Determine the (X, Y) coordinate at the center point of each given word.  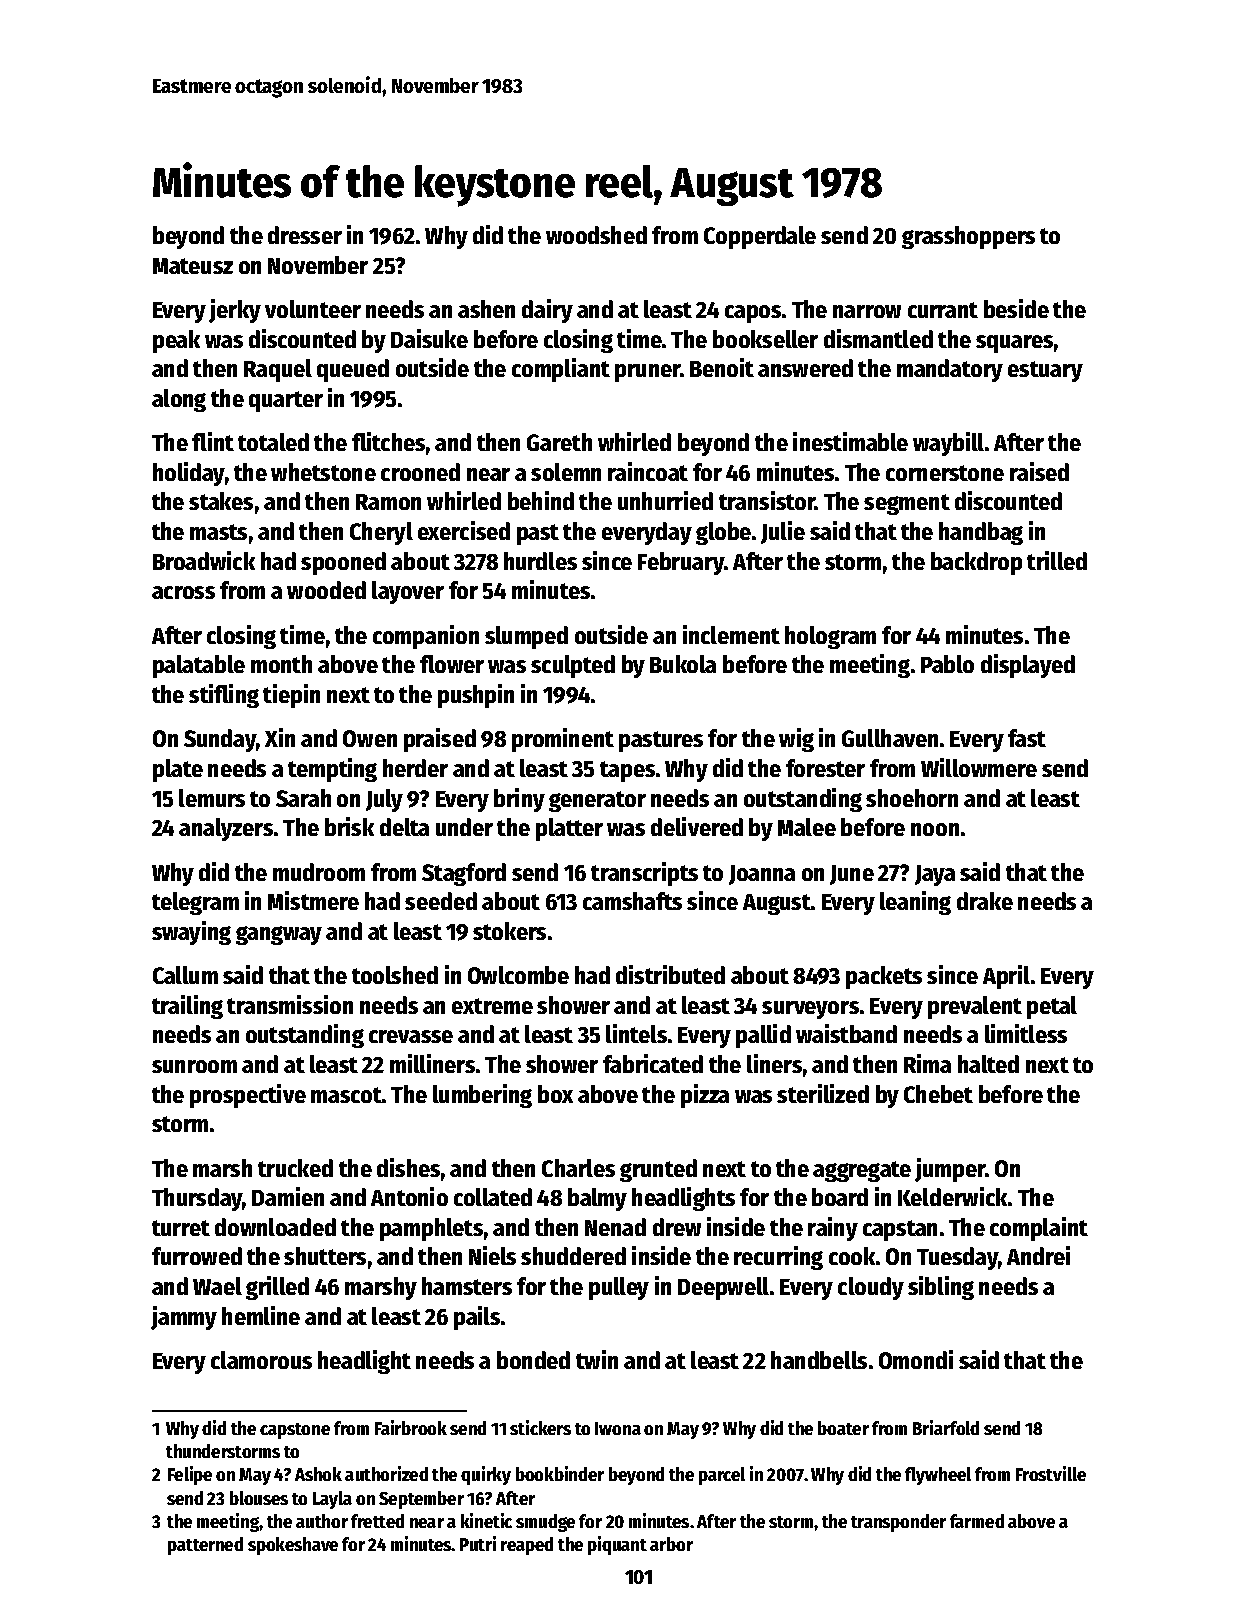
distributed (670, 974)
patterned (205, 1546)
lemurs (212, 798)
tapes (627, 771)
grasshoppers (968, 237)
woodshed (596, 235)
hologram (830, 637)
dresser (305, 235)
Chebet (938, 1094)
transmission (290, 1004)
